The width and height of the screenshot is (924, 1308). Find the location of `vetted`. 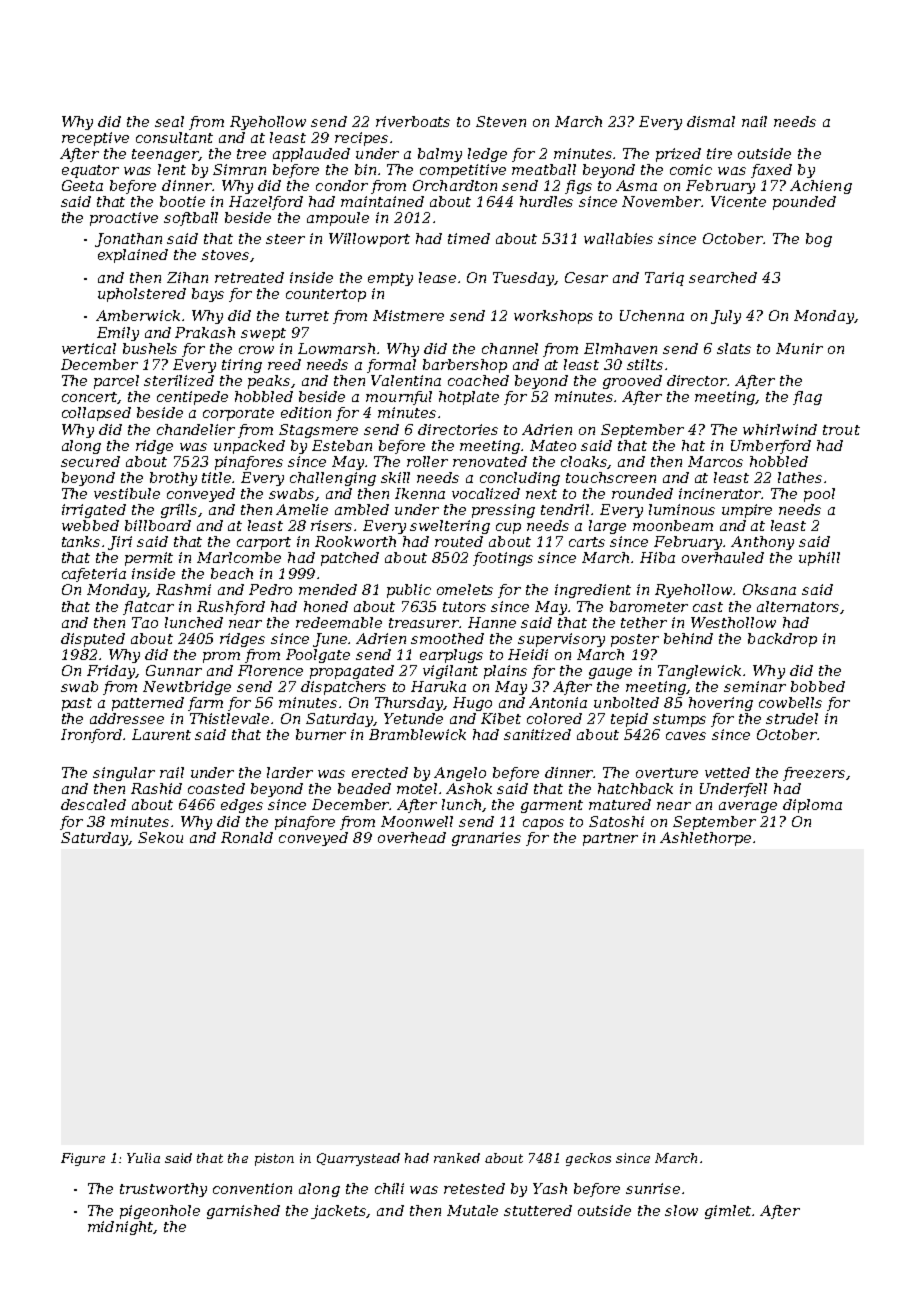

vetted is located at coordinates (727, 772).
